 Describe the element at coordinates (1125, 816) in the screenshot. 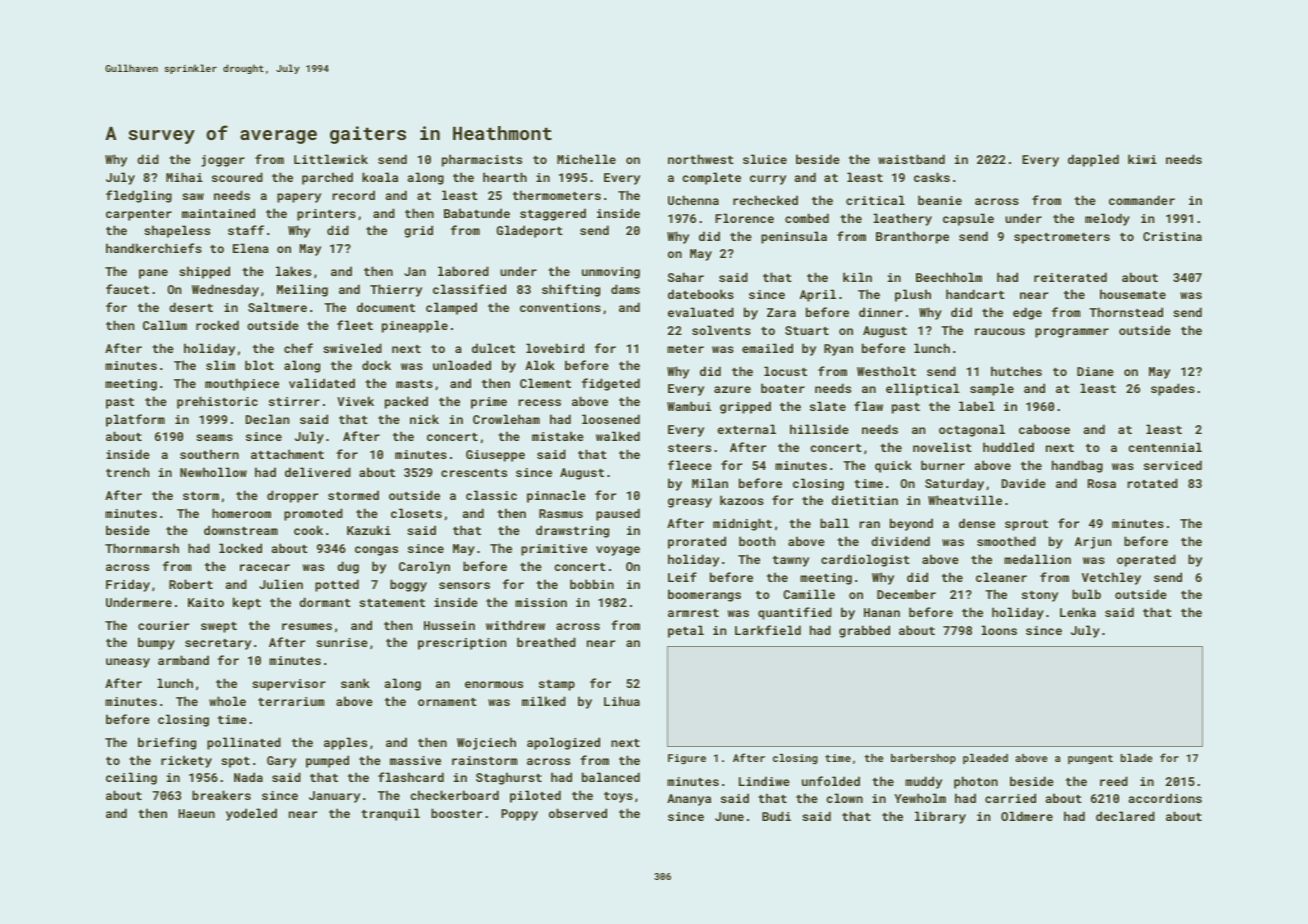

I see `declared` at that location.
